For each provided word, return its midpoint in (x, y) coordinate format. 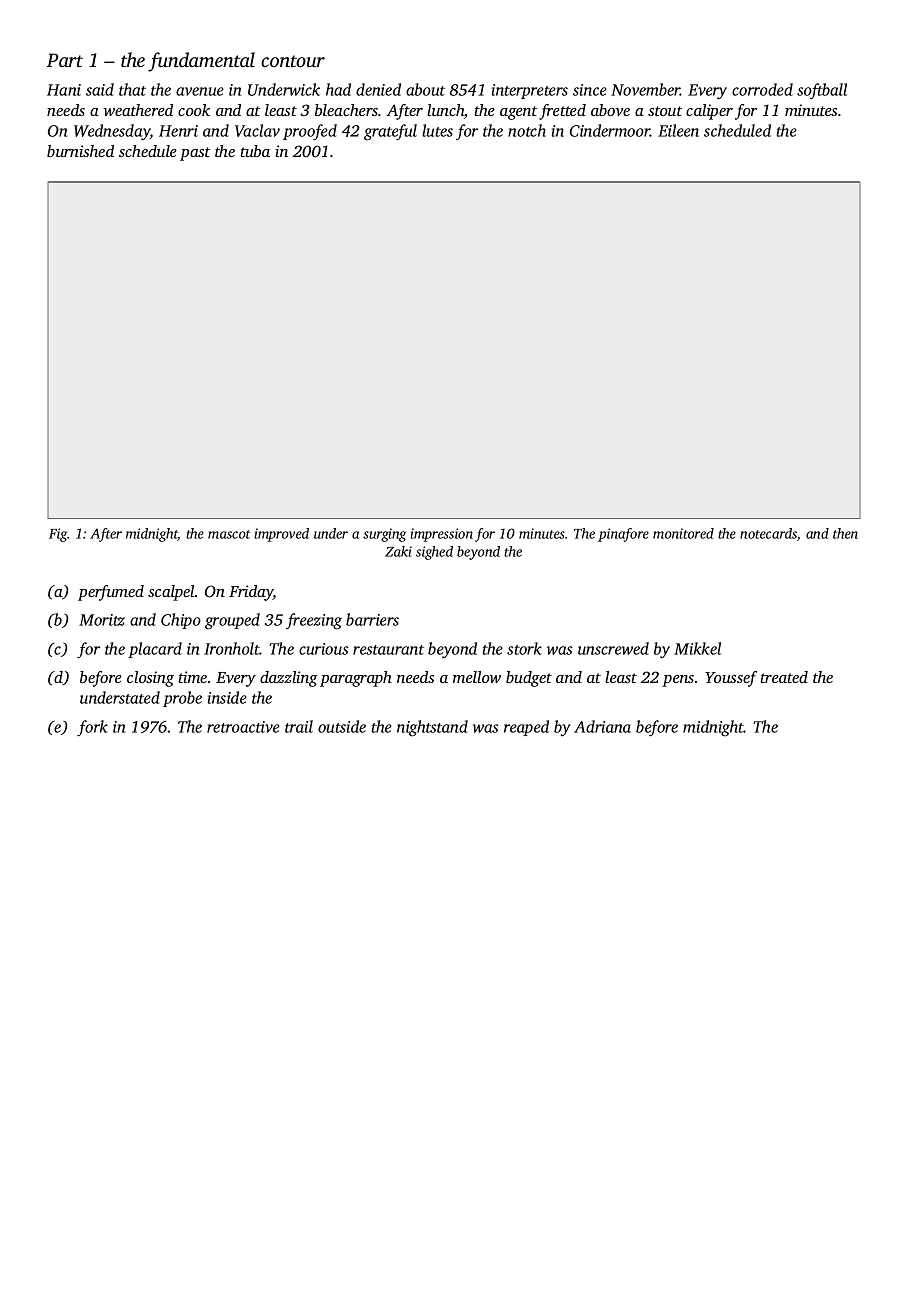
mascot (229, 534)
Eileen (678, 130)
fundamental (201, 62)
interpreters (530, 91)
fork (92, 728)
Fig (58, 535)
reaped (526, 728)
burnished (80, 151)
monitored (683, 533)
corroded (762, 89)
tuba (255, 151)
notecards (768, 533)
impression (441, 535)
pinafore (623, 535)
